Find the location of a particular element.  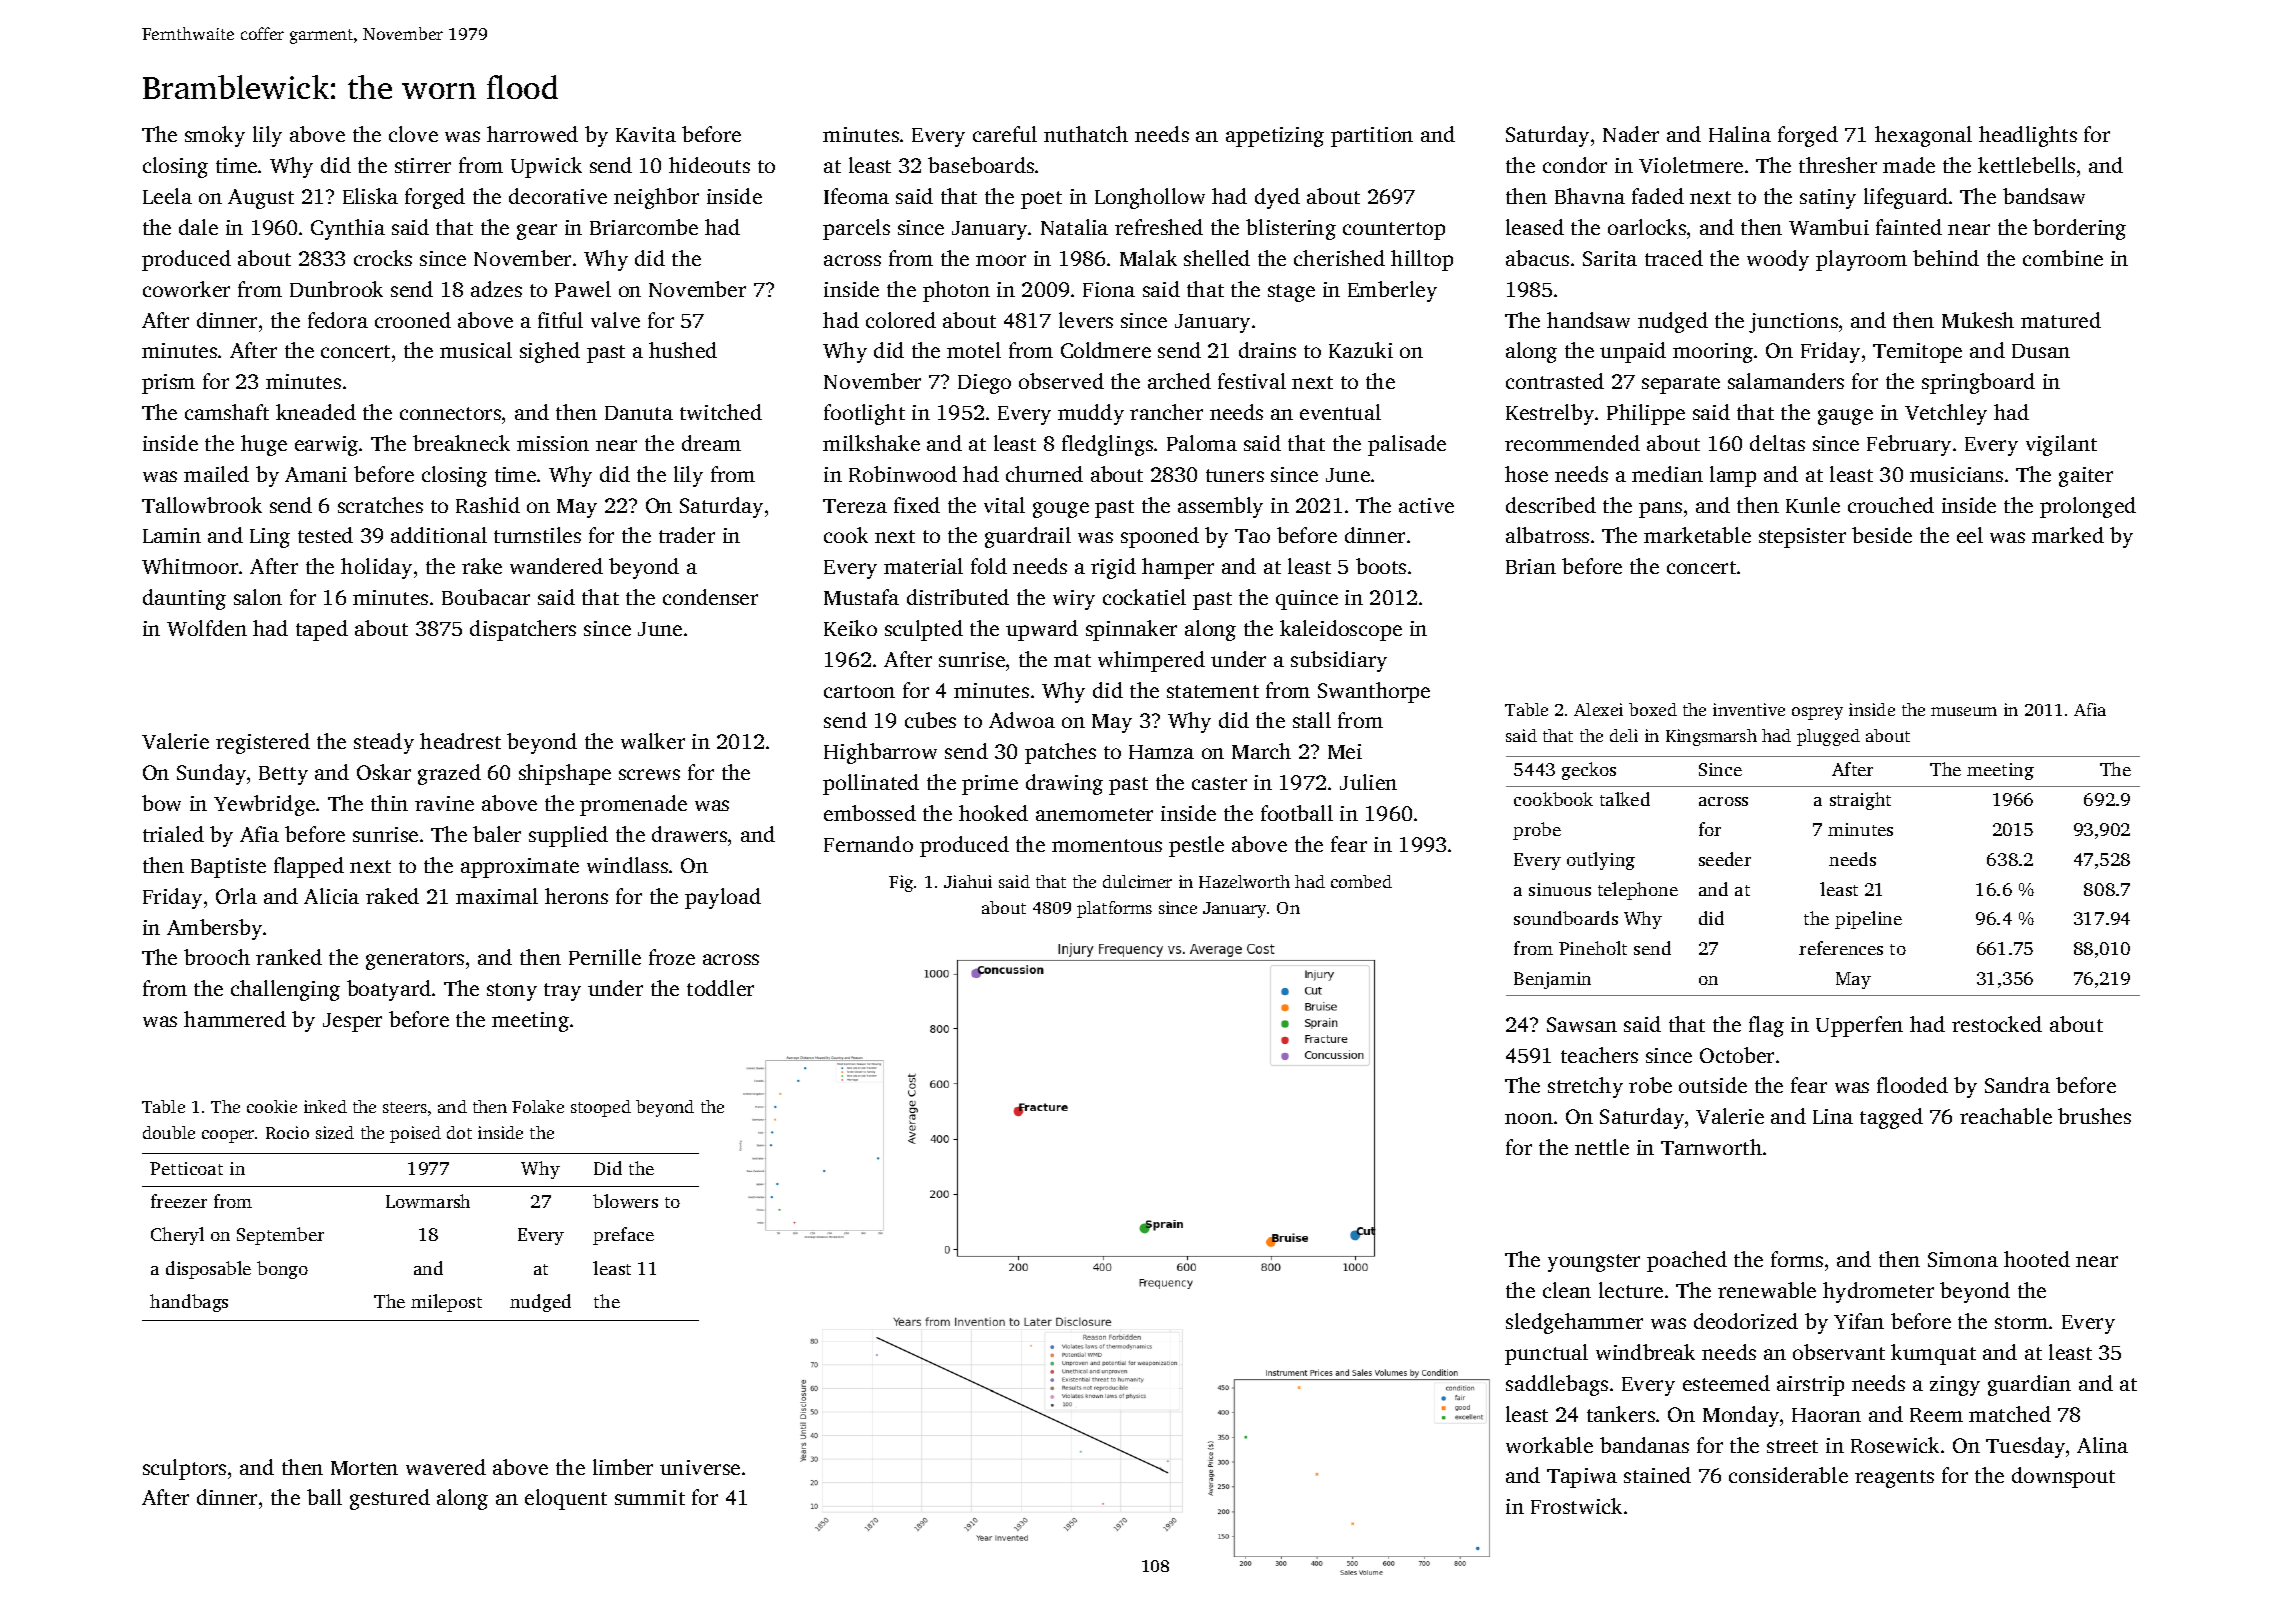

wavered is located at coordinates (446, 1467).
